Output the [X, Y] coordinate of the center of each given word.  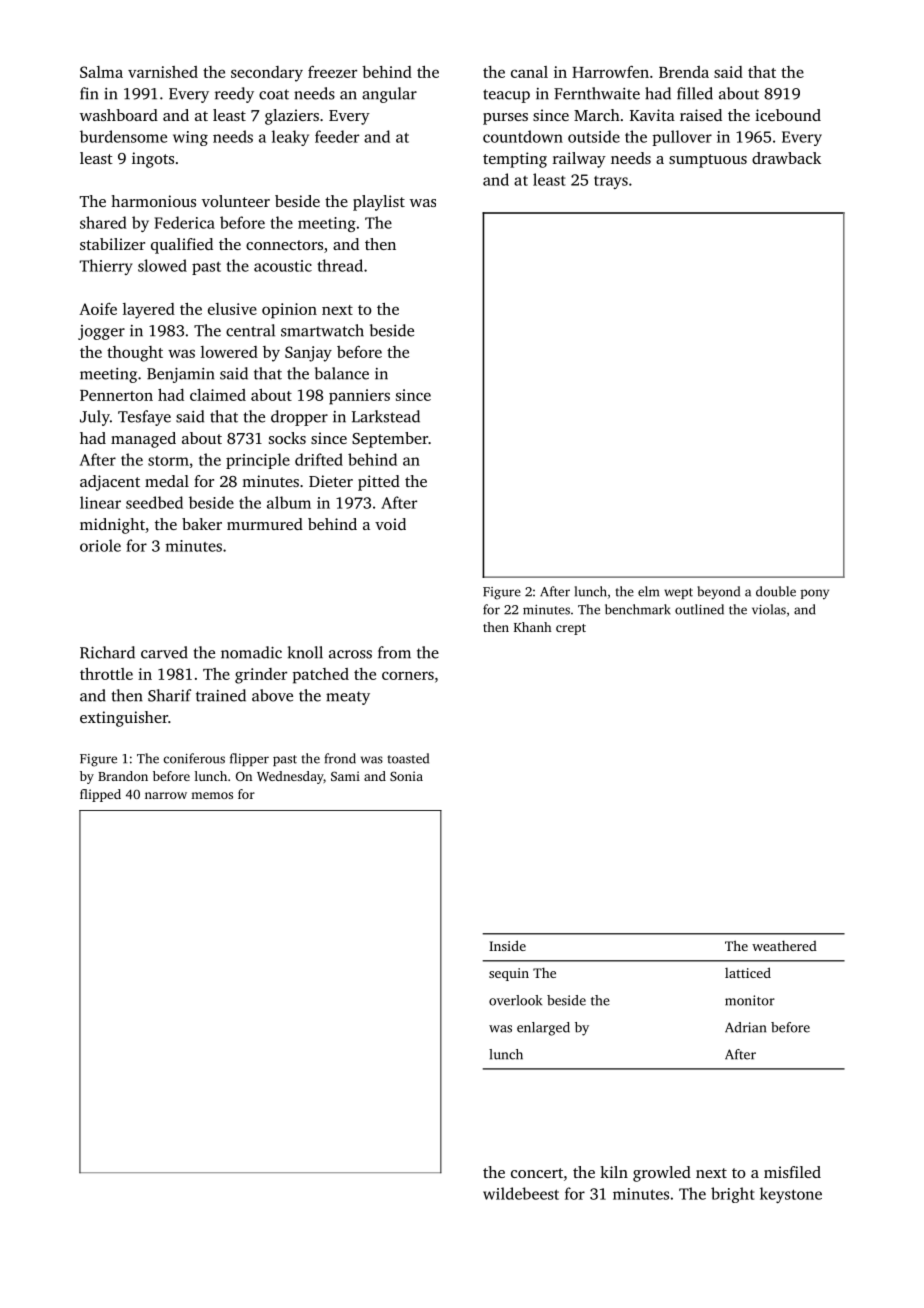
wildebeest [521, 1193]
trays [611, 182]
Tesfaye [144, 418]
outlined [699, 609]
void [390, 524]
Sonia [406, 776]
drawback [786, 158]
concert [537, 1173]
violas [769, 609]
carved [164, 652]
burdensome [123, 136]
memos [212, 795]
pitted [379, 483]
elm [648, 591]
